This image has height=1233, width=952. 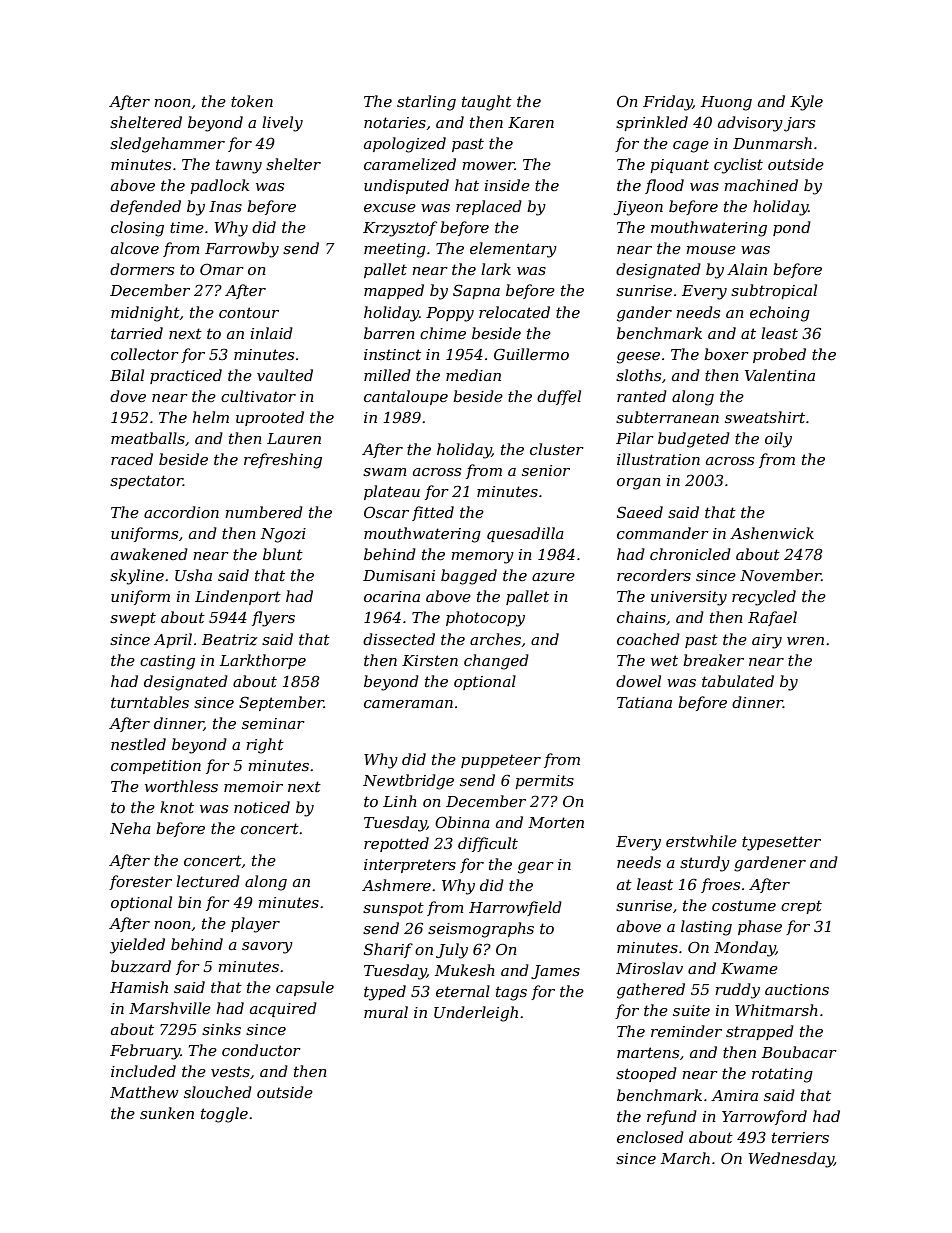 I want to click on dissected, so click(x=399, y=639).
